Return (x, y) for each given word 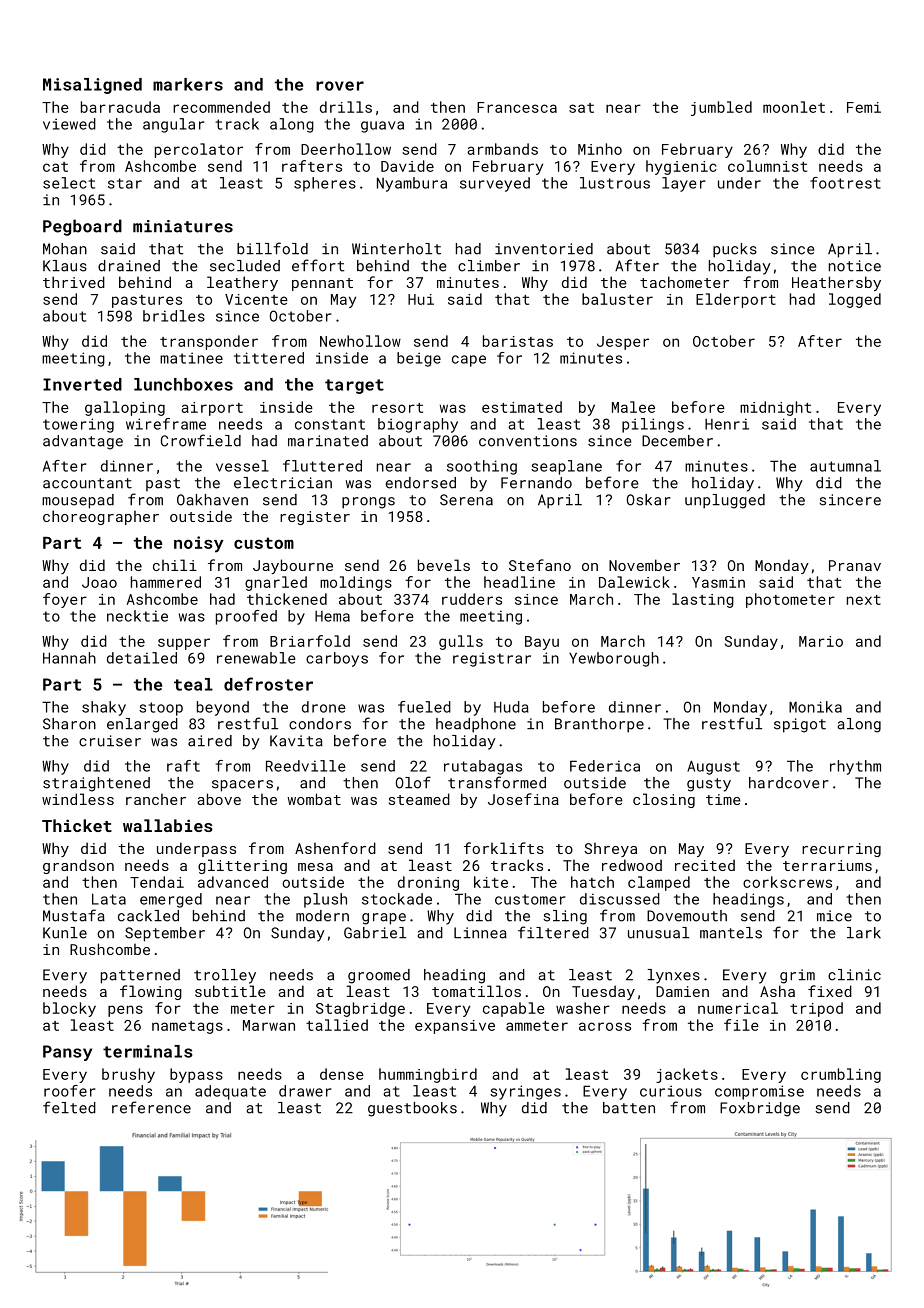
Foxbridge (760, 1109)
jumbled (721, 108)
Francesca (517, 107)
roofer (70, 1091)
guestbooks (412, 1109)
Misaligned (92, 86)
